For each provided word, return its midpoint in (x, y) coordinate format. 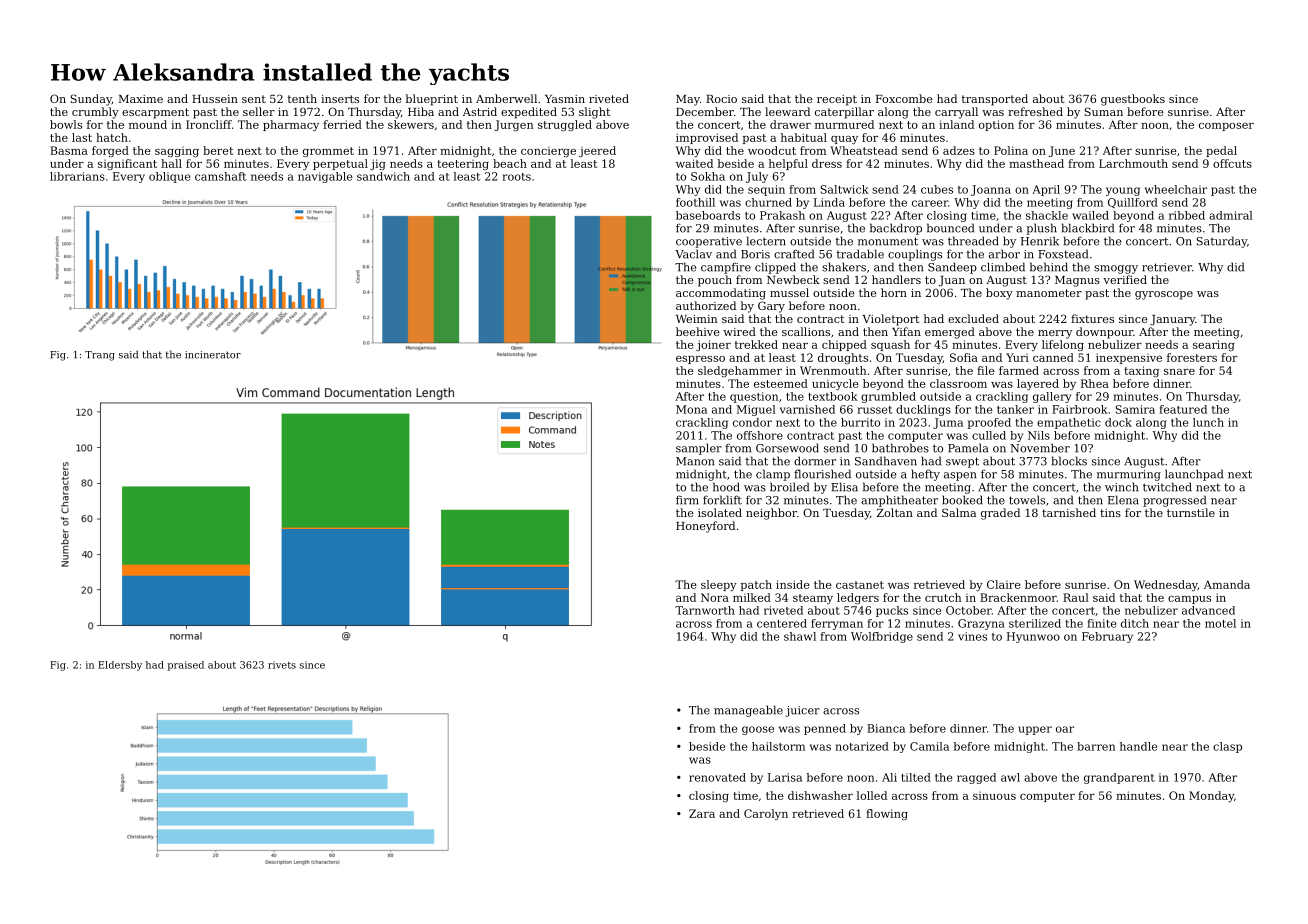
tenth (302, 98)
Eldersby (120, 666)
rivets (282, 665)
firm (687, 500)
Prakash (782, 215)
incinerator (213, 355)
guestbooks (1133, 100)
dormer (815, 461)
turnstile (1191, 512)
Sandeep (952, 268)
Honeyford (705, 527)
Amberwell (506, 98)
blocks (1069, 461)
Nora (715, 597)
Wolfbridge (882, 637)
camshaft (221, 176)
